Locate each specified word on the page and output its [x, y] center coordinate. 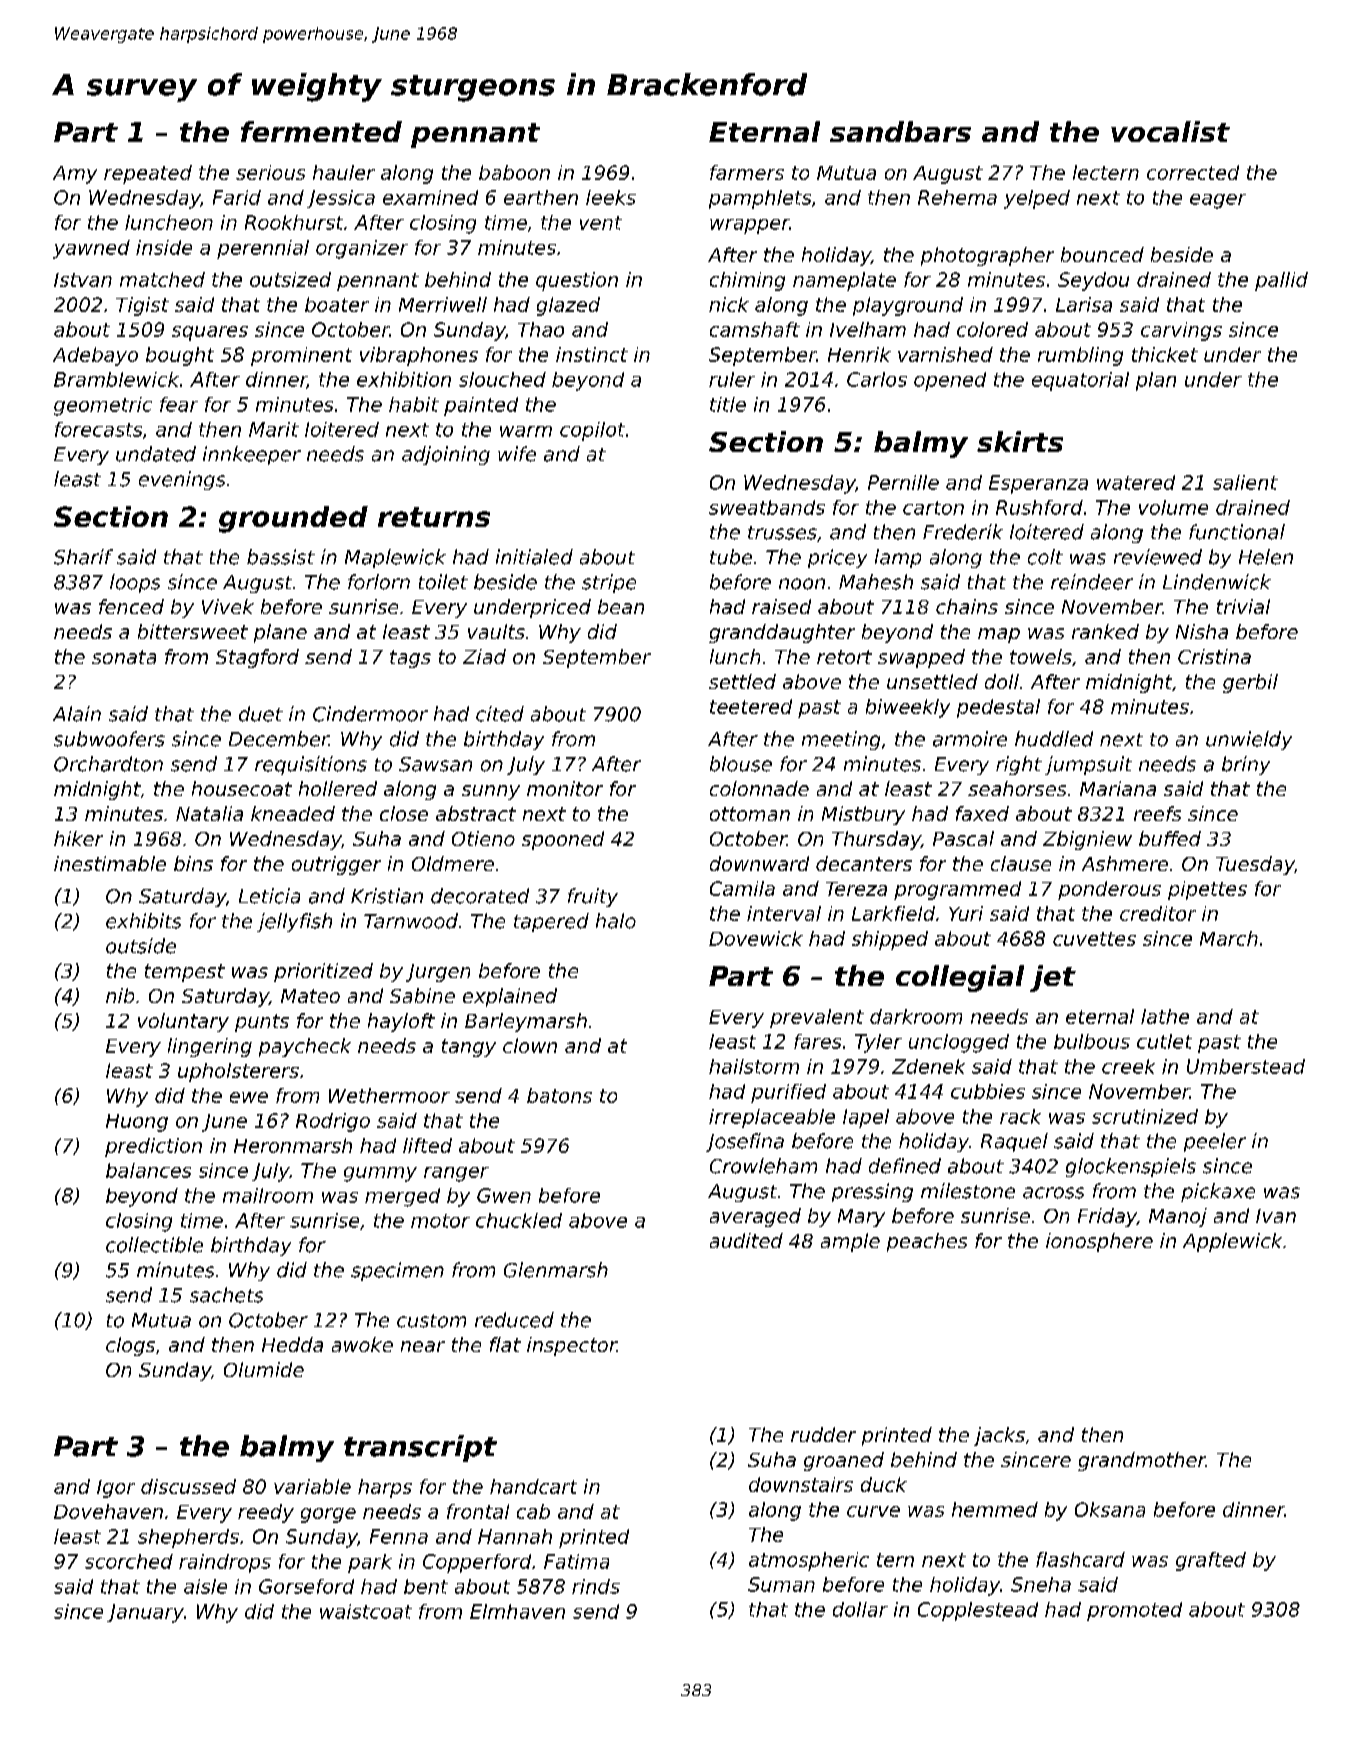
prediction [153, 1147]
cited [500, 714]
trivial [1243, 606]
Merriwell [443, 304]
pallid [1281, 281]
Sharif [83, 557]
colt [1045, 557]
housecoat [242, 788]
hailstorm [754, 1066]
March [1229, 938]
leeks [611, 197]
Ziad [484, 656]
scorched [129, 1561]
